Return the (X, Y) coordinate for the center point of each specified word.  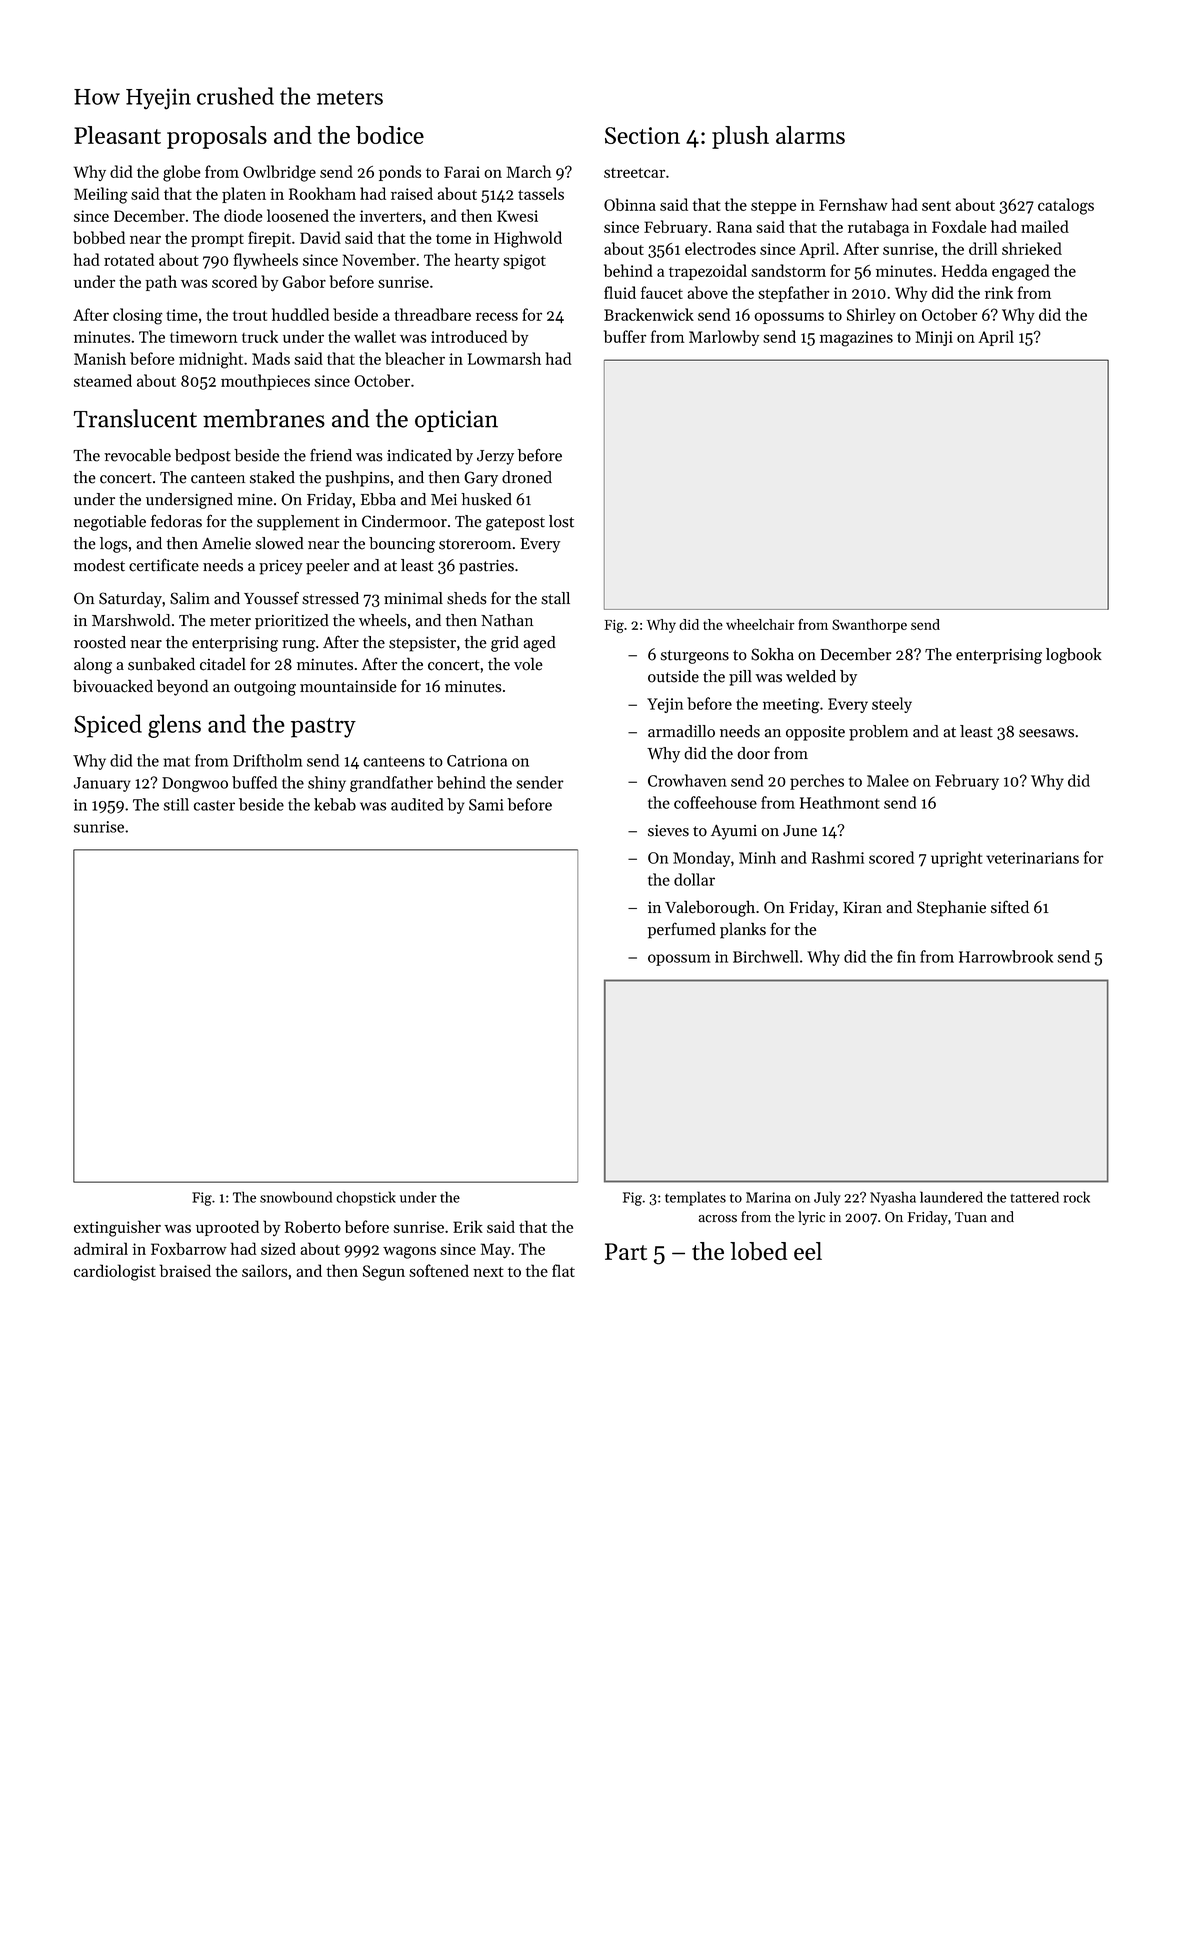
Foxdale (959, 226)
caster (214, 805)
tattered (1034, 1197)
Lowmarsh (504, 358)
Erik (468, 1226)
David (320, 237)
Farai (462, 172)
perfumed (682, 930)
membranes (264, 418)
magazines (856, 339)
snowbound (296, 1197)
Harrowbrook (1006, 956)
